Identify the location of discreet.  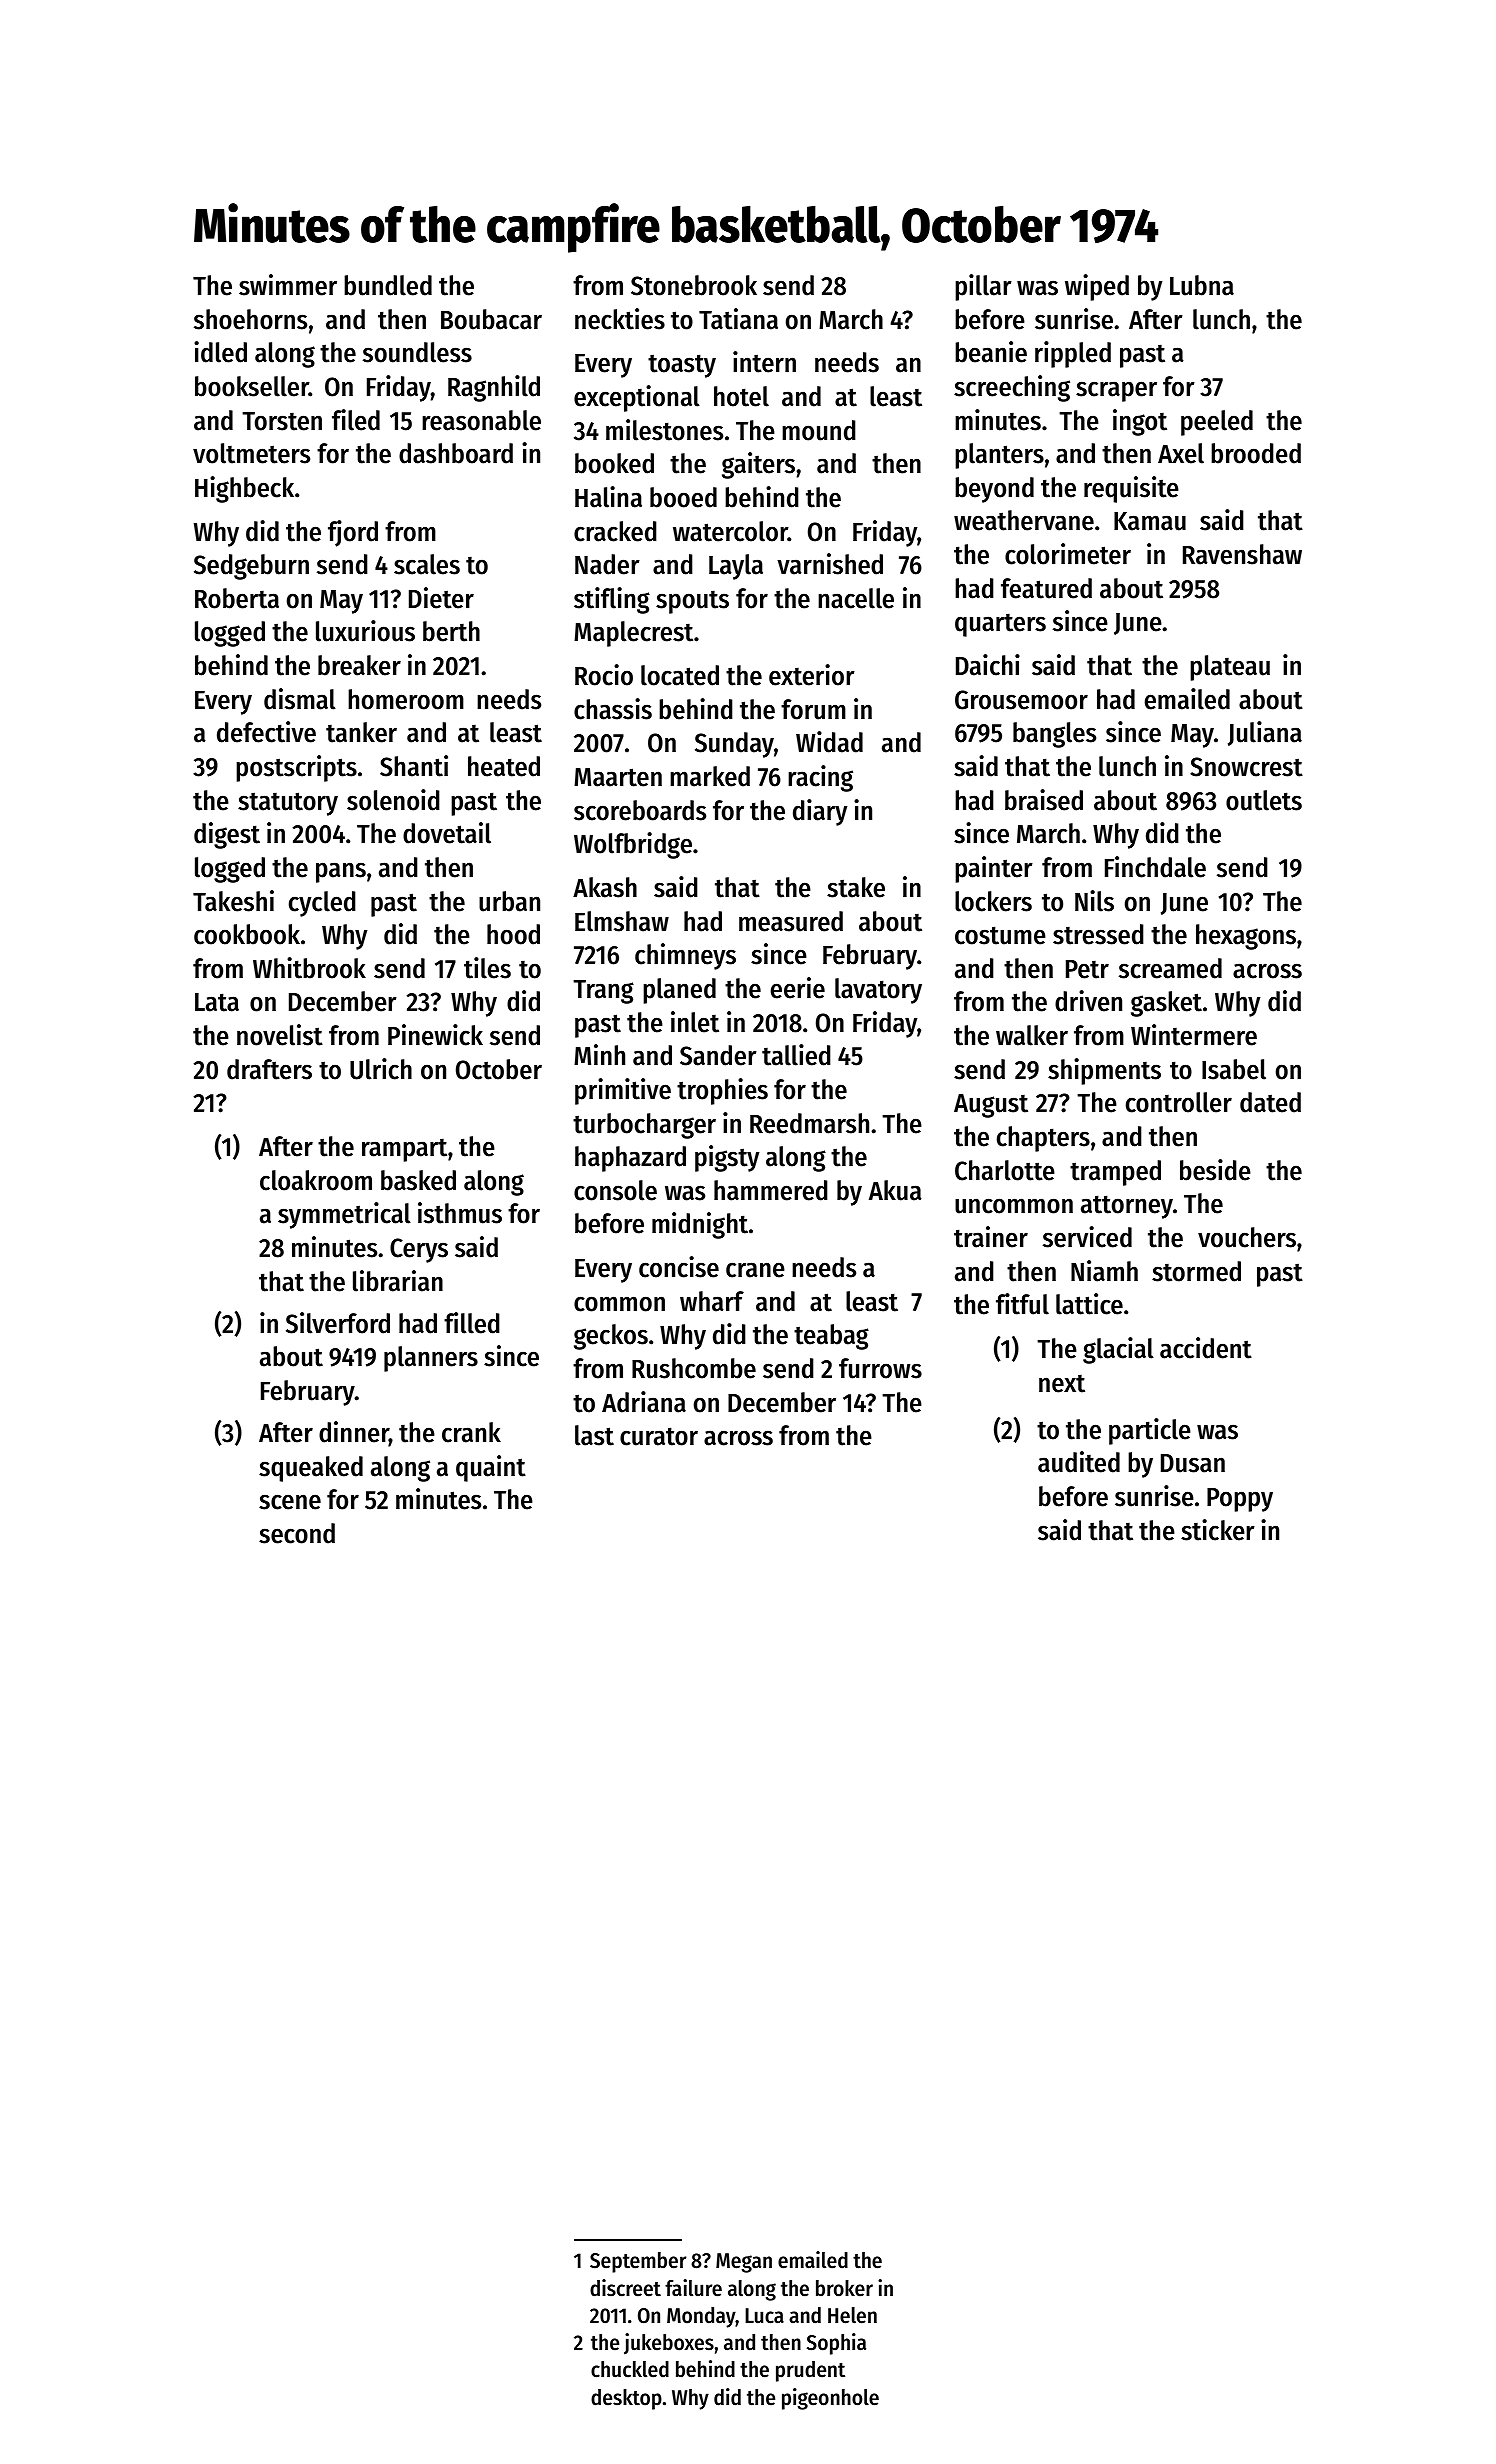
(625, 2288).
